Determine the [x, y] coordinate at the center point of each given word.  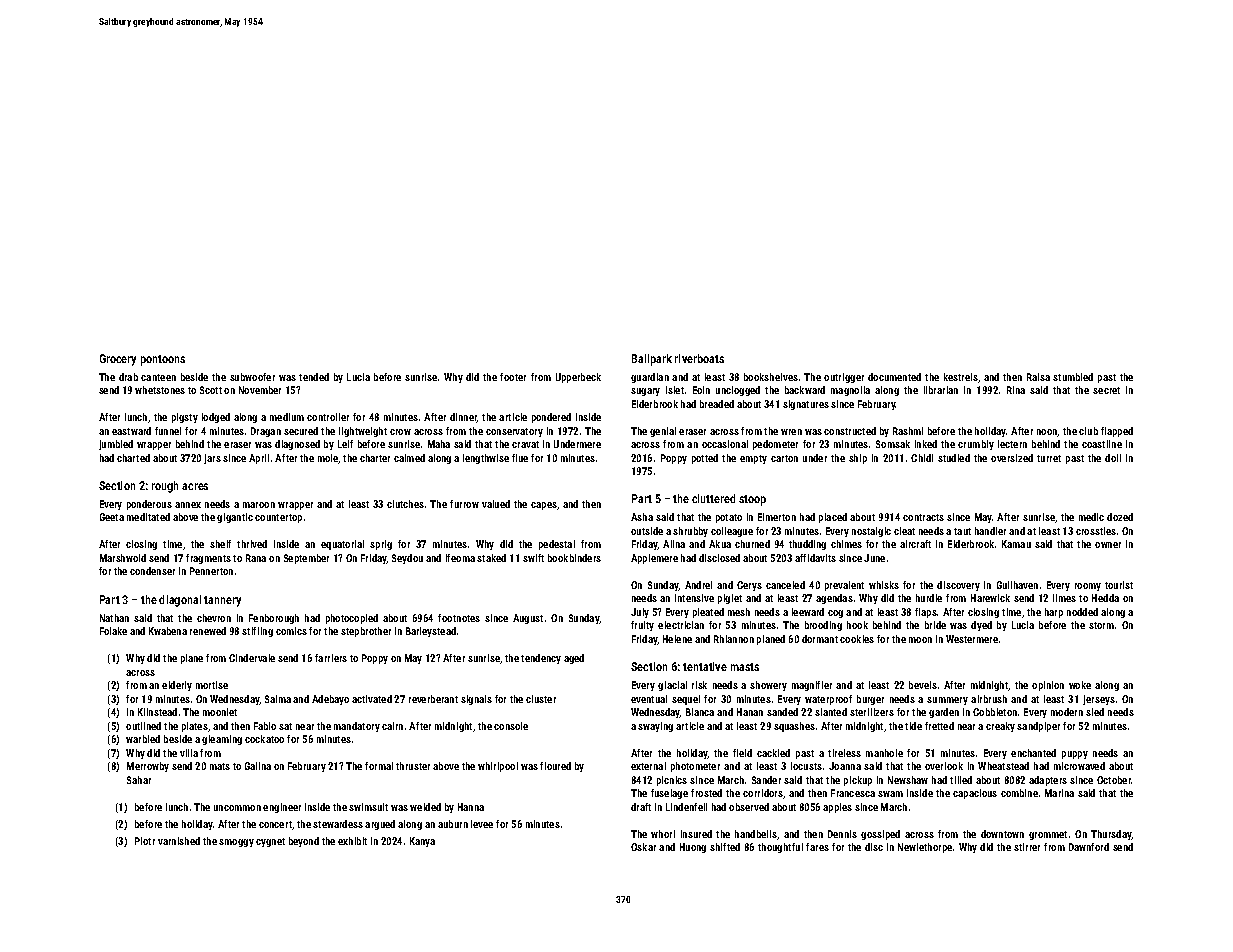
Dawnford [1089, 847]
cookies [857, 639]
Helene [677, 639]
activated [372, 699]
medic [1091, 517]
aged [574, 659]
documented [894, 377]
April [259, 459]
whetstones [160, 390]
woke [1080, 685]
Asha [642, 517]
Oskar [643, 847]
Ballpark [652, 360]
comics [291, 631]
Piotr [145, 841]
